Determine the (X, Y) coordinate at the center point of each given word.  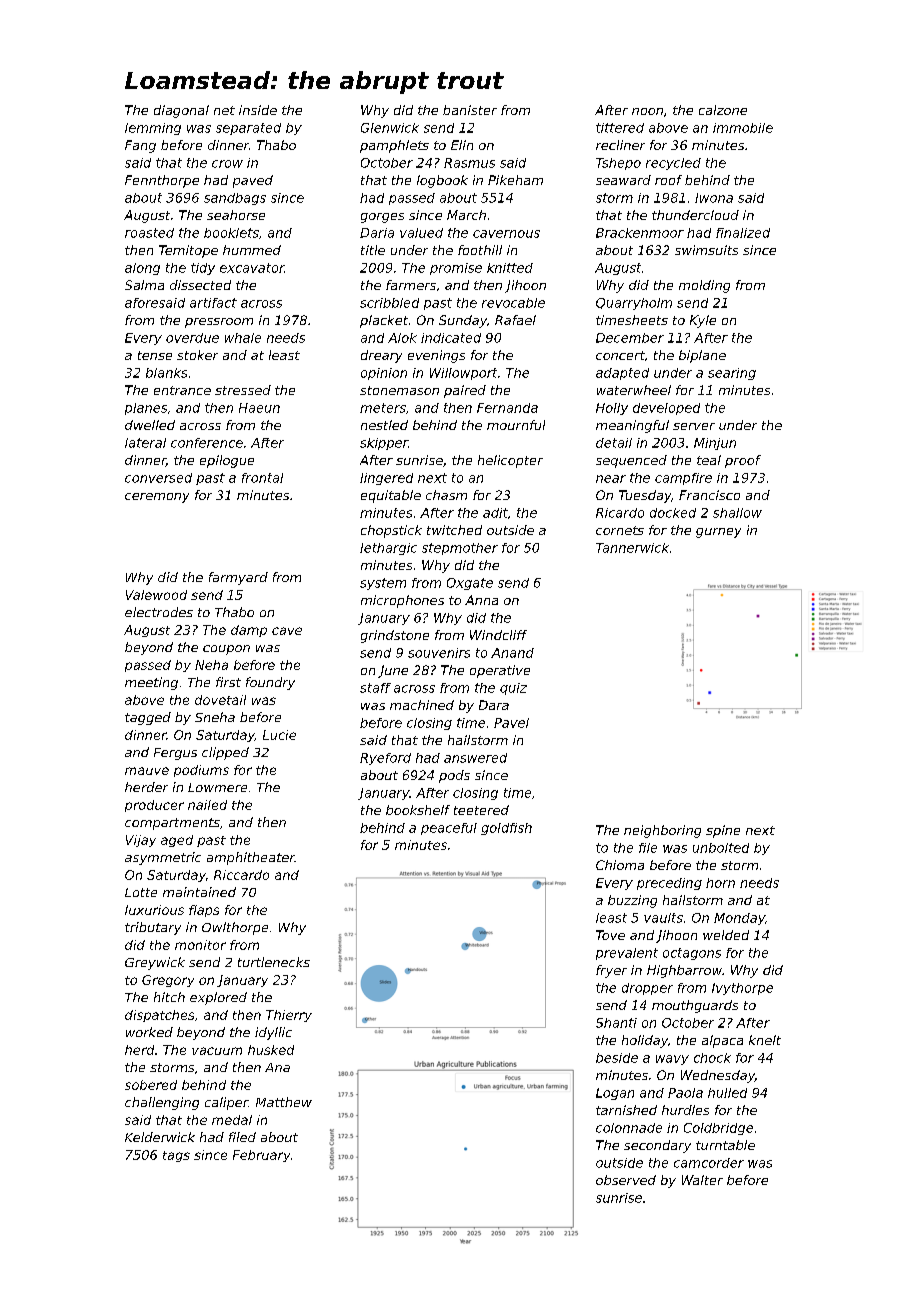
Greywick (155, 963)
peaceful (449, 829)
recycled (673, 164)
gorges (382, 218)
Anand (512, 653)
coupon (226, 650)
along (142, 269)
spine (723, 831)
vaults (663, 918)
